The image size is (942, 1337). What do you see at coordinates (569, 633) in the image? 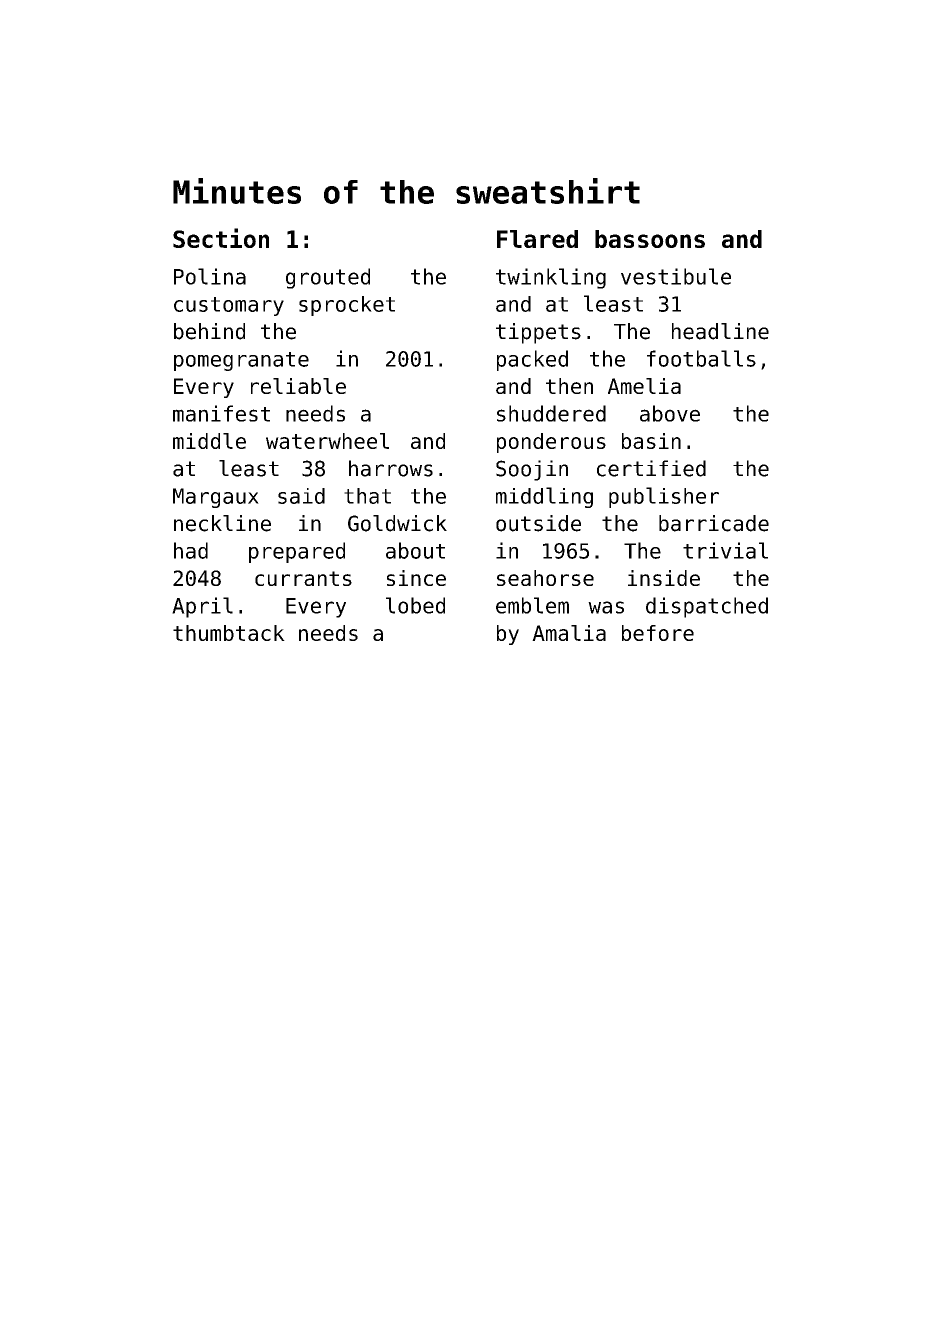
I see `Amalia` at bounding box center [569, 633].
